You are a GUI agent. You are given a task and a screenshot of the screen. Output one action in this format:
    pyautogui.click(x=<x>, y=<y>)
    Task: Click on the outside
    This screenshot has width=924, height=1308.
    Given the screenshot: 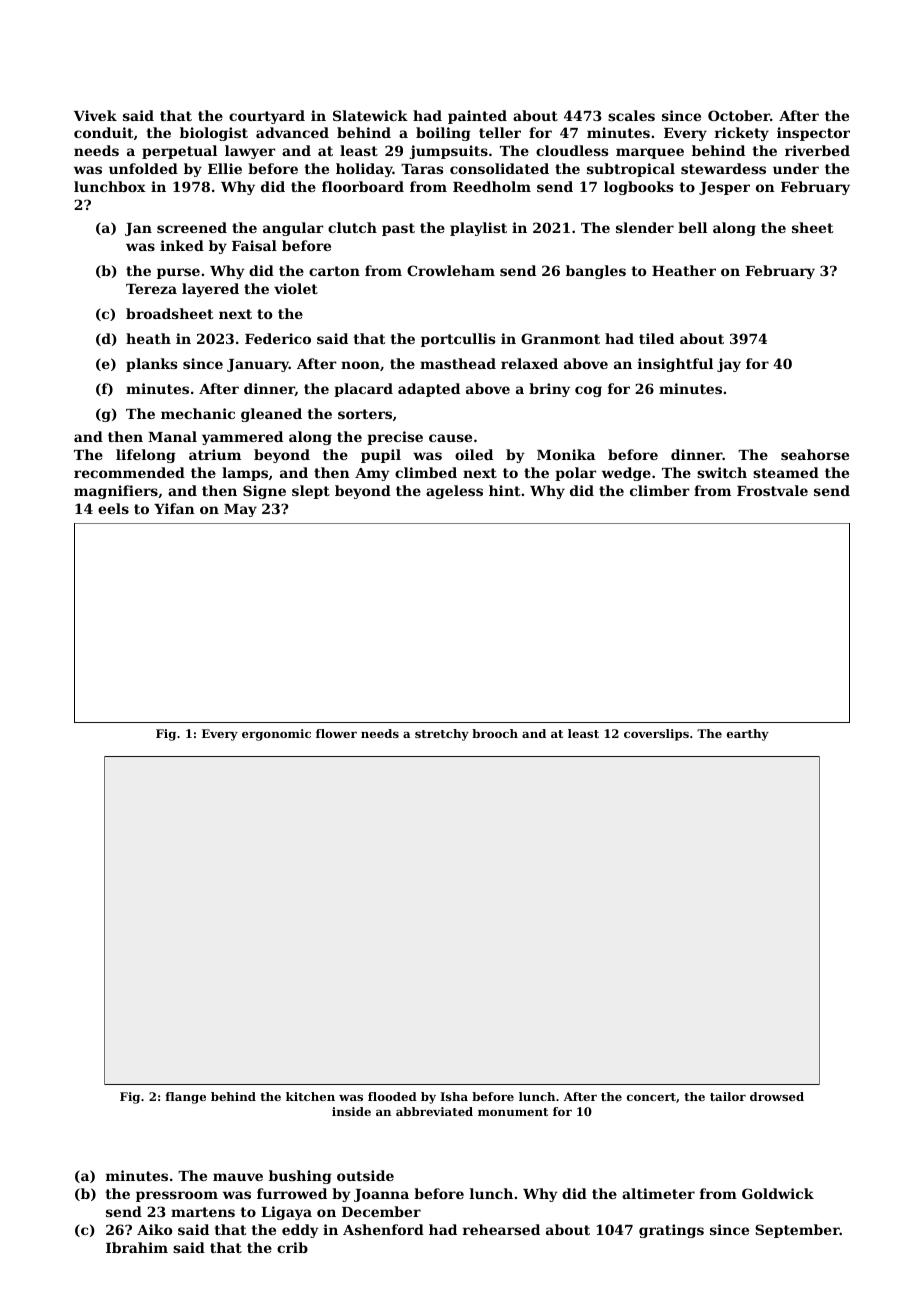 What is the action you would take?
    pyautogui.click(x=365, y=1175)
